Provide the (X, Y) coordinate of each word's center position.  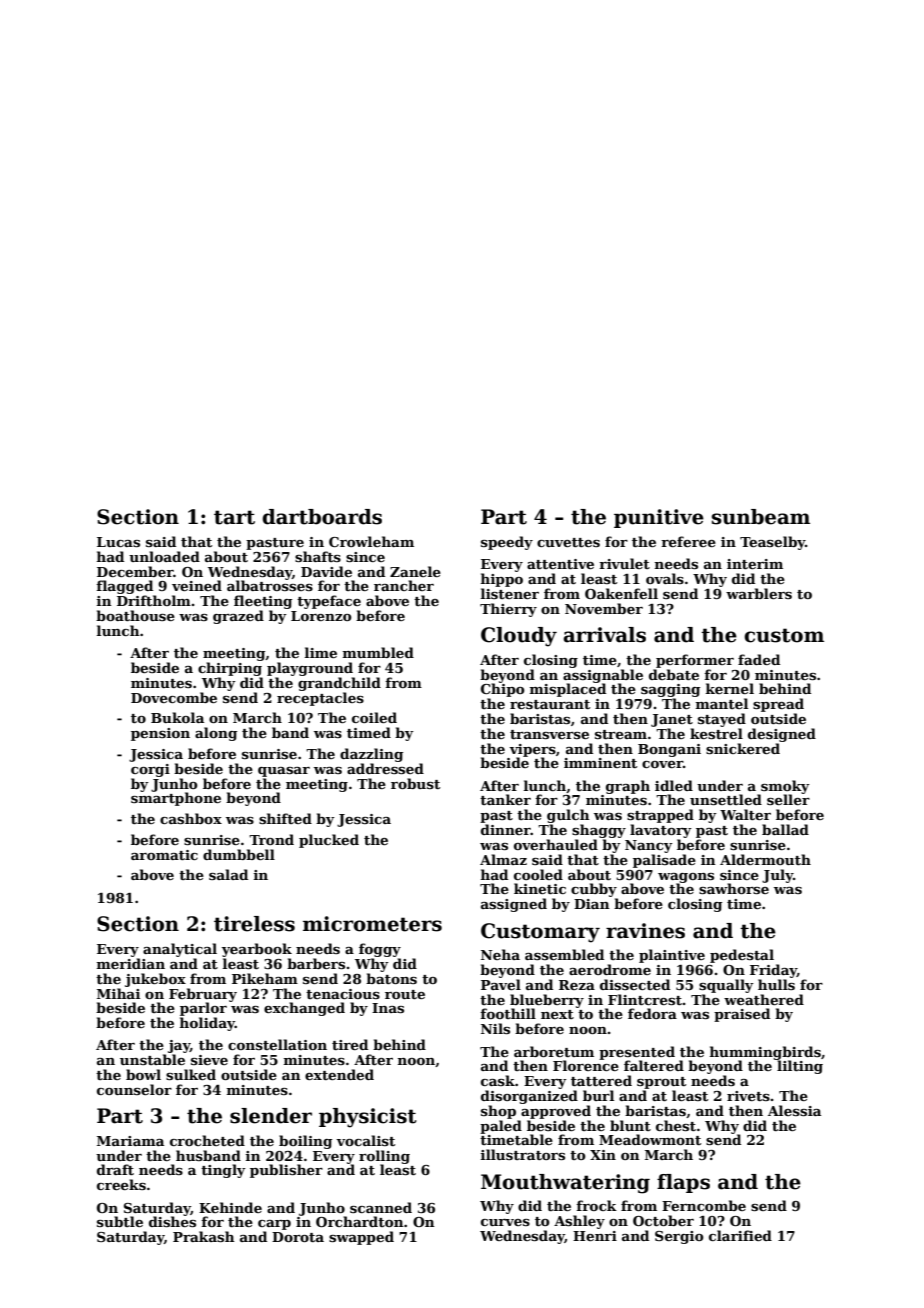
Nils (495, 1028)
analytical (180, 950)
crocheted (207, 1140)
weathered (764, 999)
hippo (502, 580)
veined (197, 585)
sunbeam (761, 517)
